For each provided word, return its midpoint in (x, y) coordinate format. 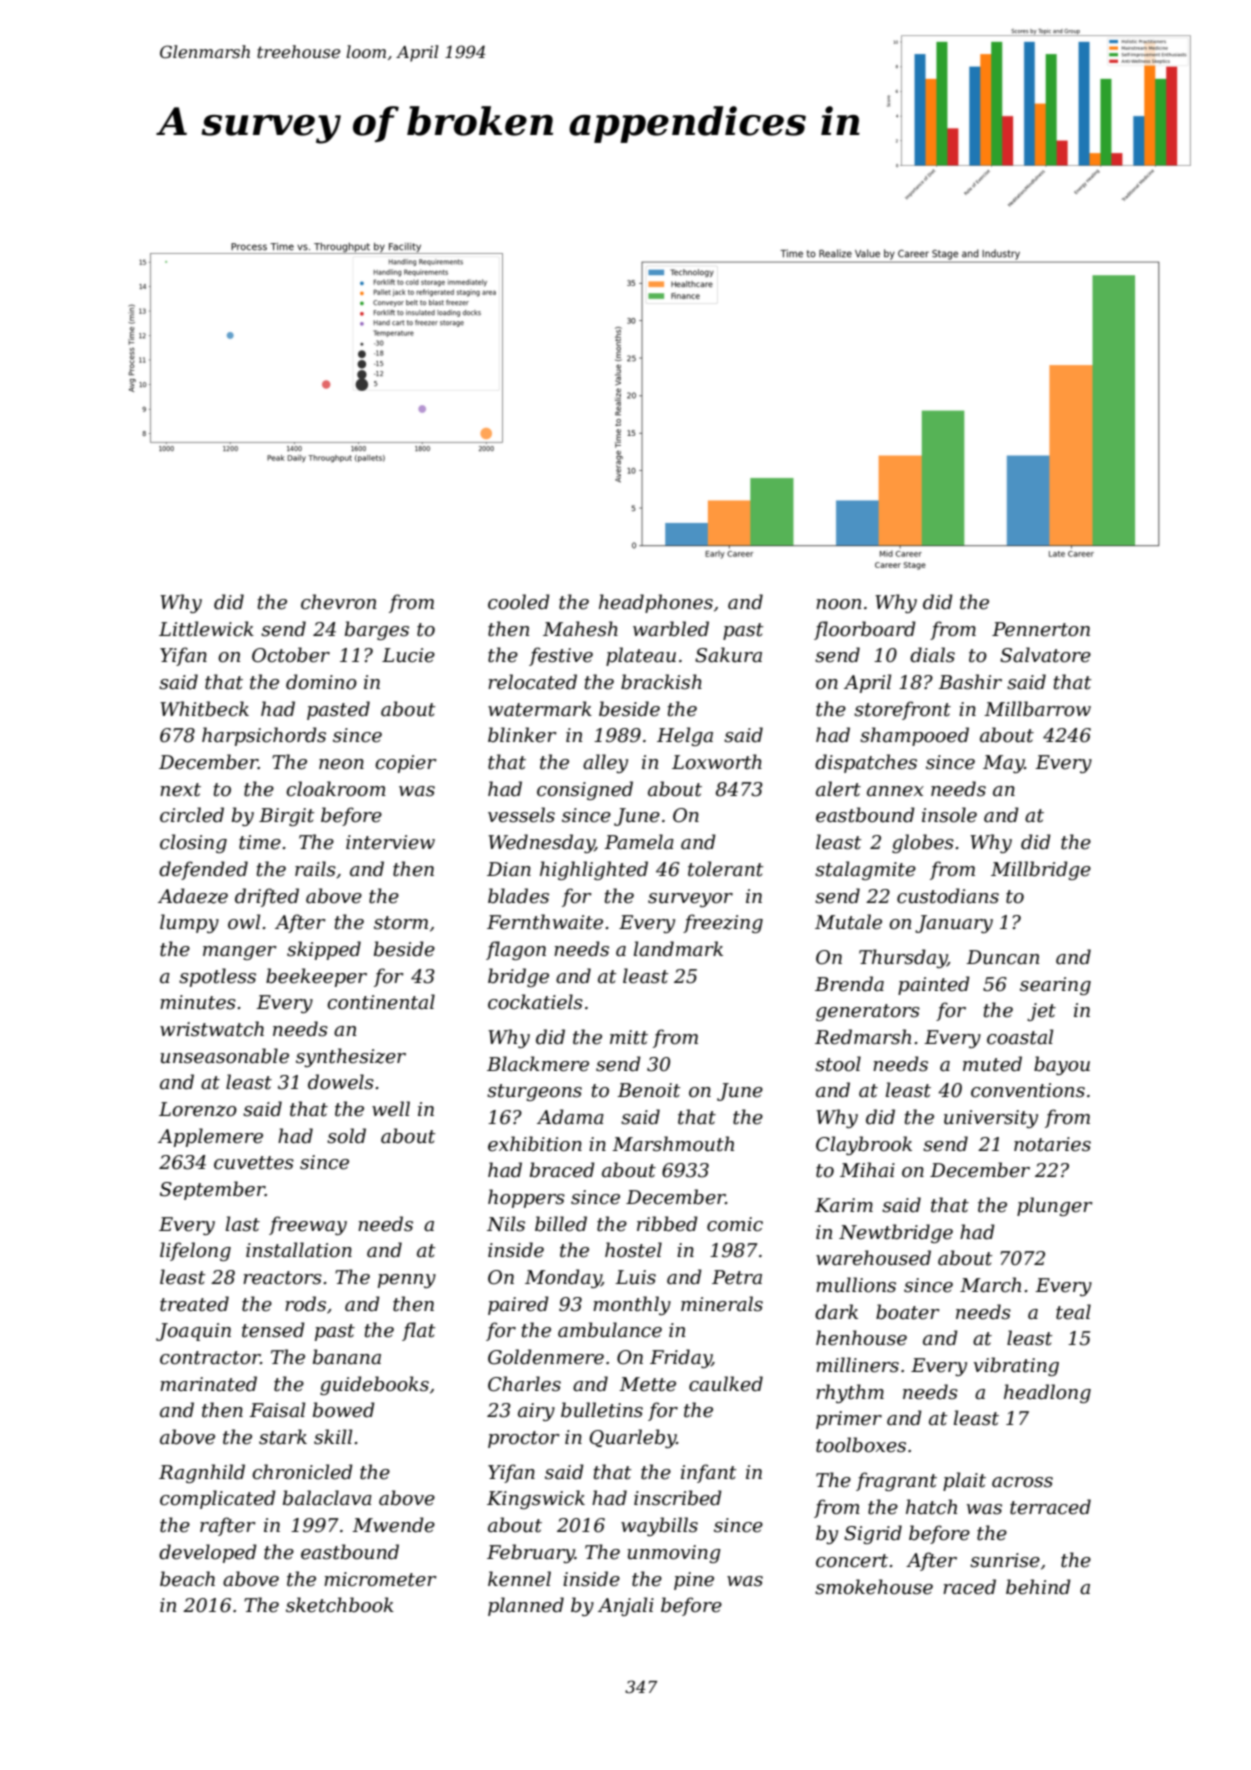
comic (735, 1224)
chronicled (302, 1472)
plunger (1055, 1206)
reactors (282, 1278)
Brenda (849, 984)
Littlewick (206, 629)
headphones (656, 603)
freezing (723, 923)
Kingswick (536, 1499)
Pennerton (1041, 629)
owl (244, 921)
